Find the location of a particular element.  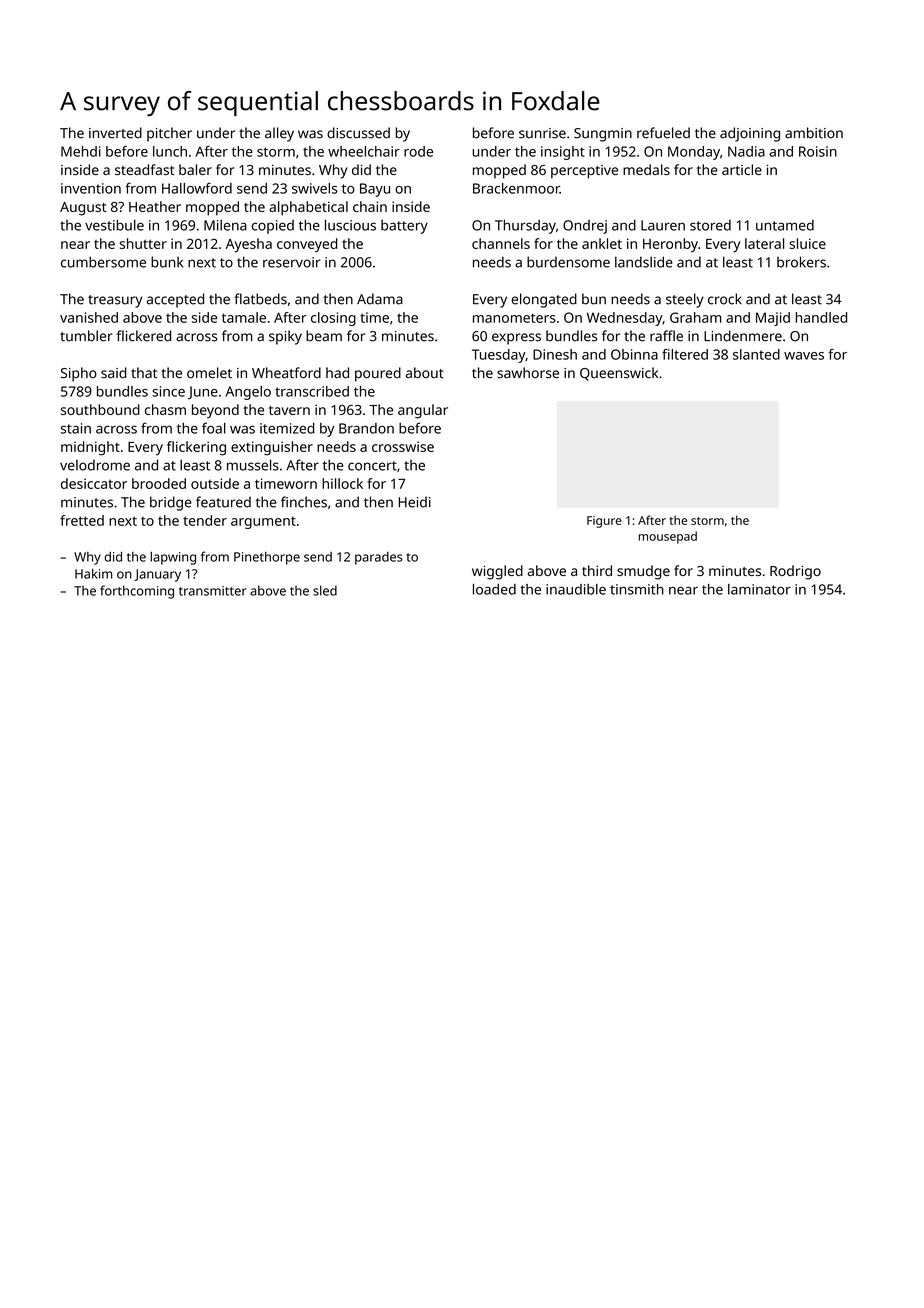

crock is located at coordinates (725, 299).
